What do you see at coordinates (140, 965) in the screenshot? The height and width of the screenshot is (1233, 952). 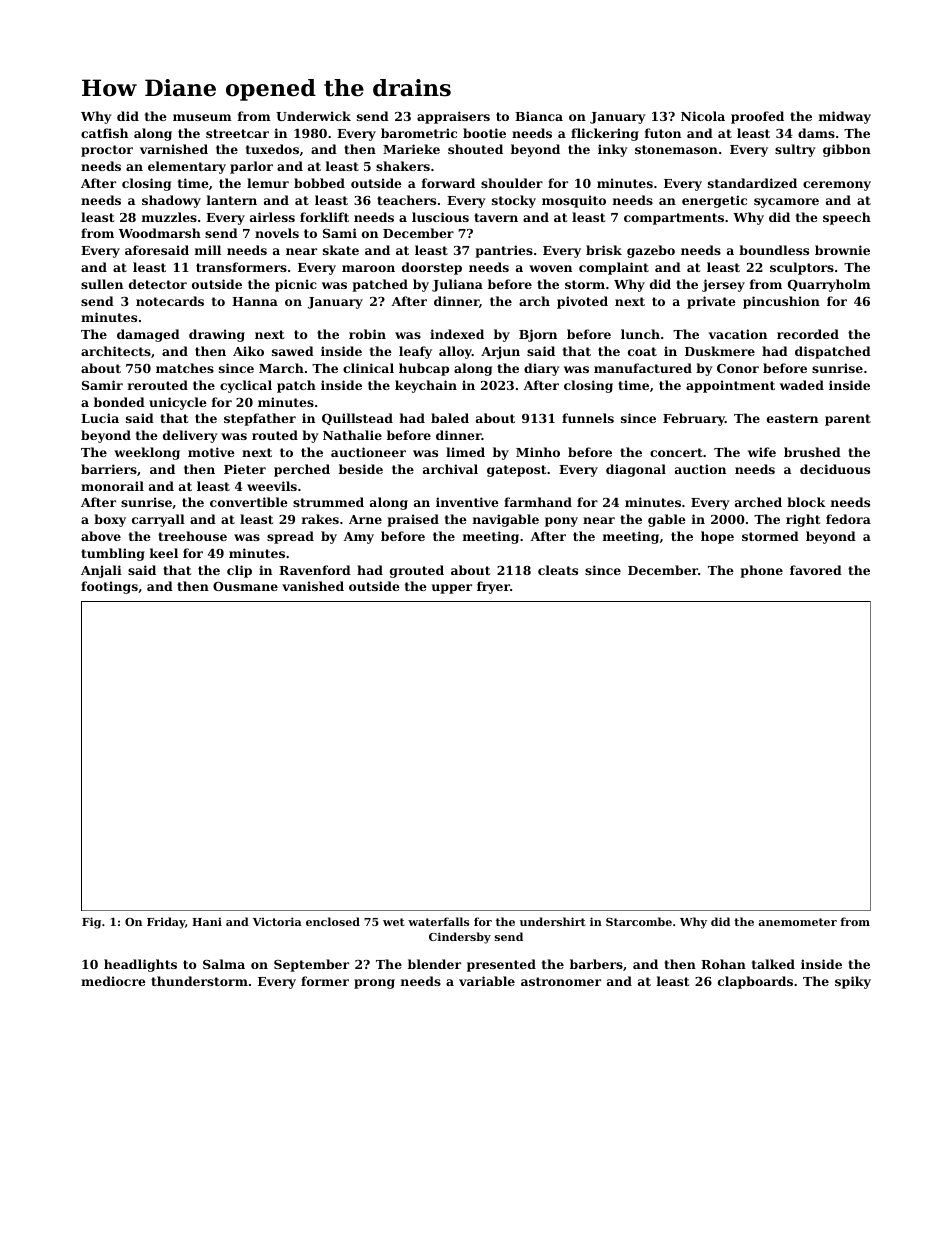 I see `headlights` at bounding box center [140, 965].
